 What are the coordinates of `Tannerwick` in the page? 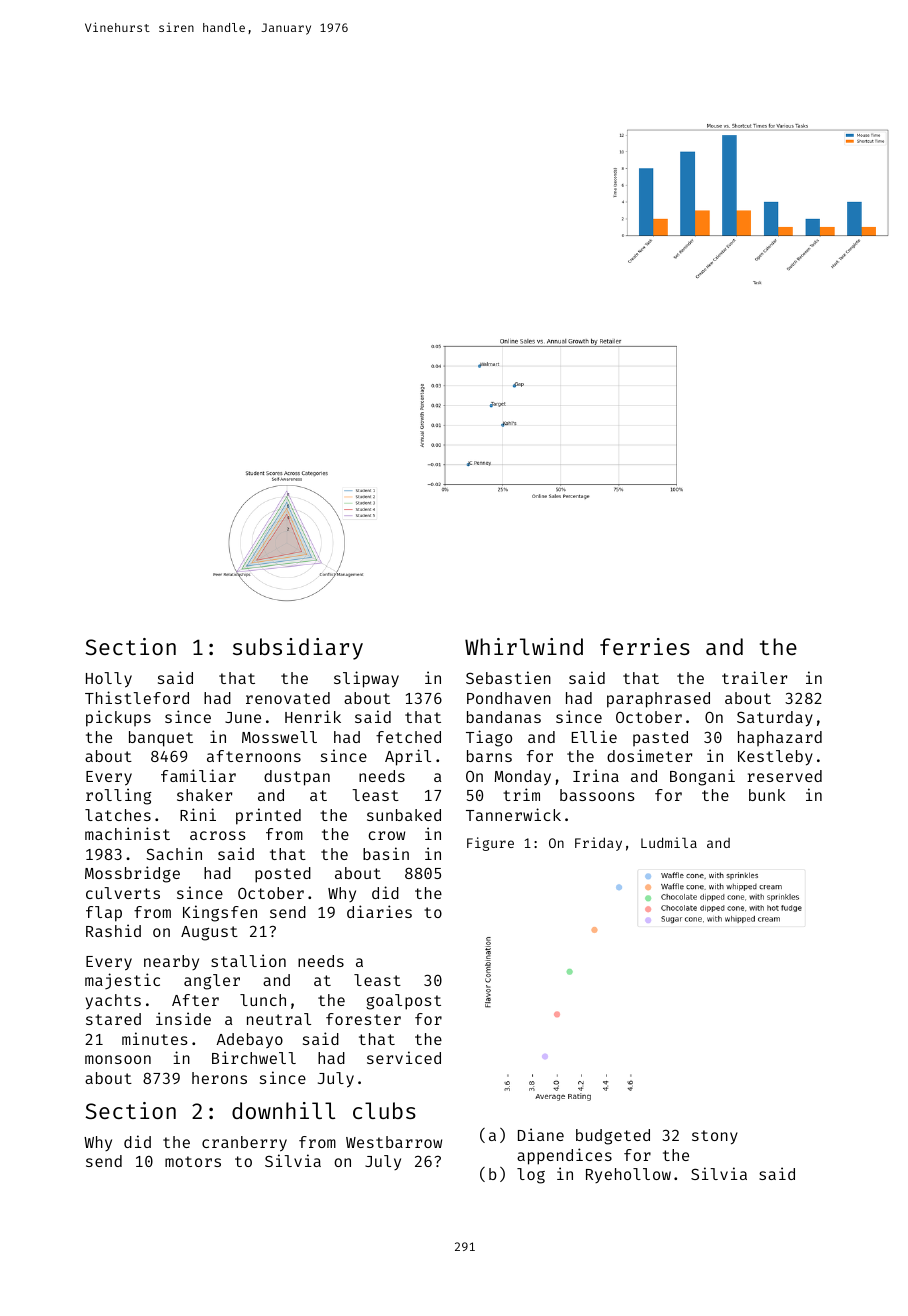 It's located at (513, 814).
